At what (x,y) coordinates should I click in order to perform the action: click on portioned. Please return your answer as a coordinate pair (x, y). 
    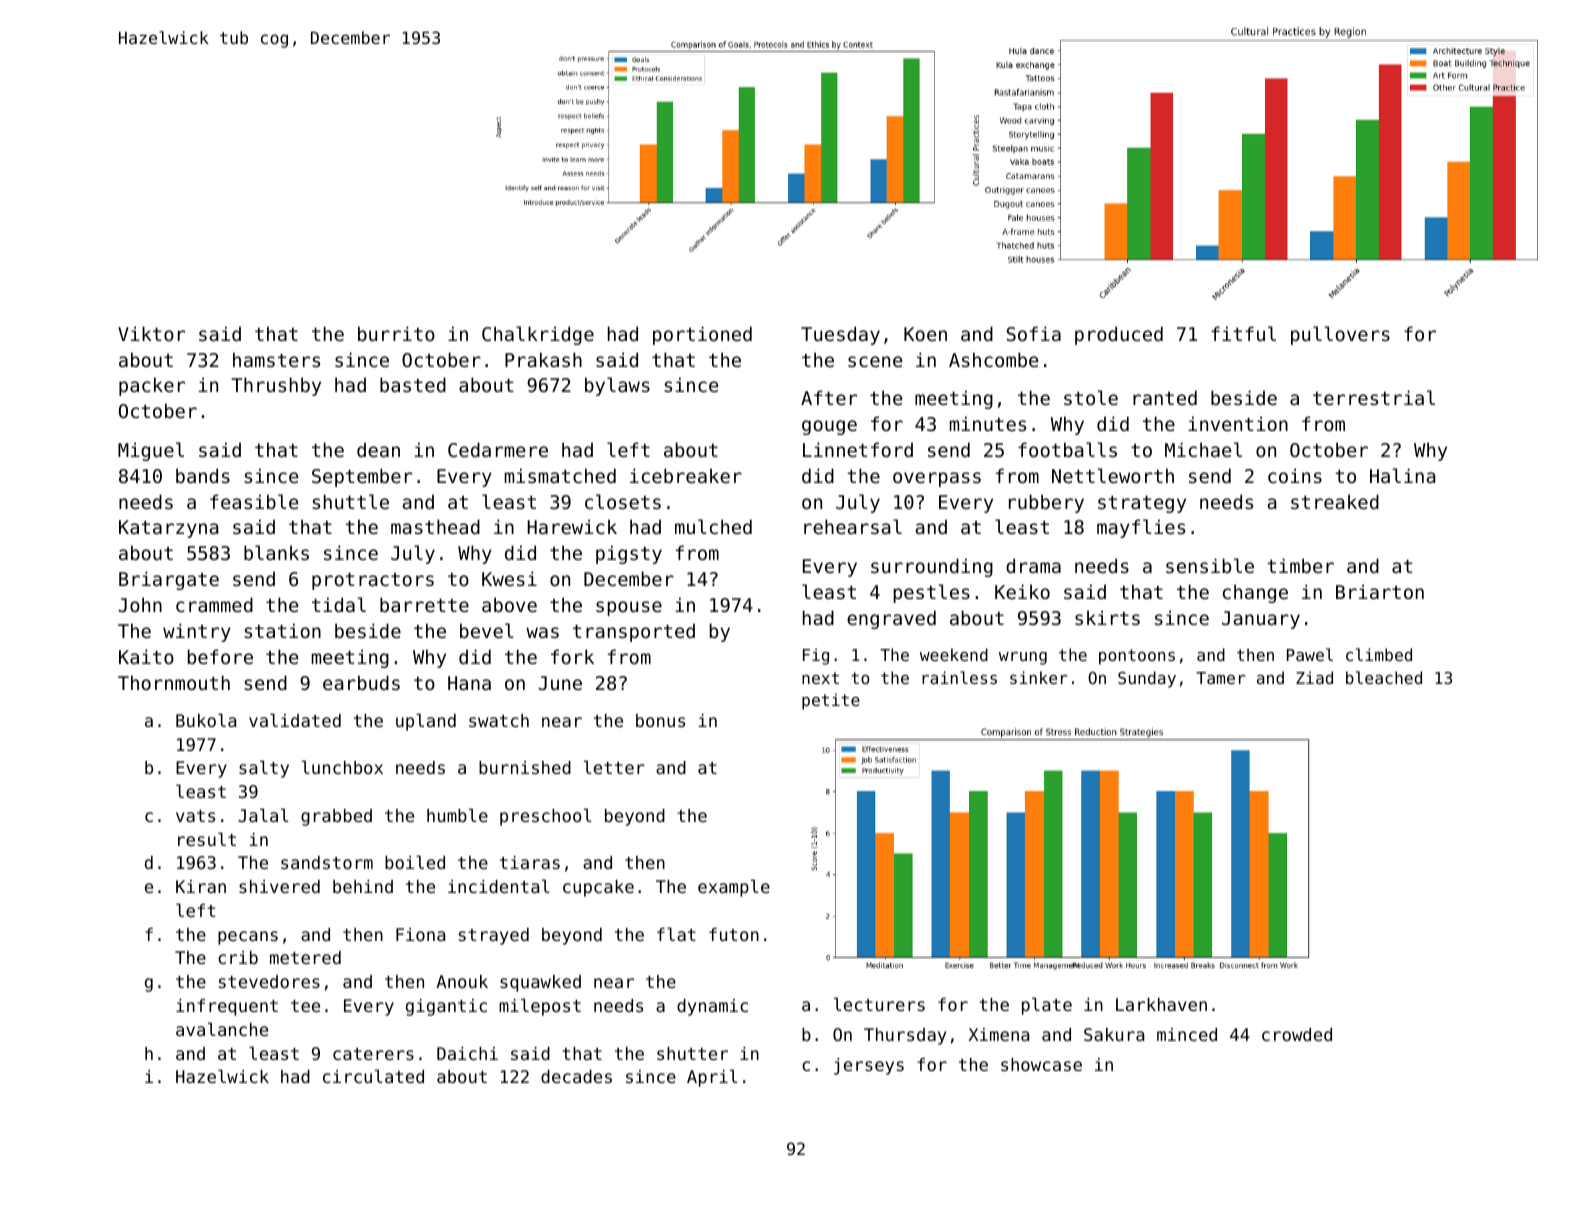
    Looking at the image, I should click on (702, 335).
